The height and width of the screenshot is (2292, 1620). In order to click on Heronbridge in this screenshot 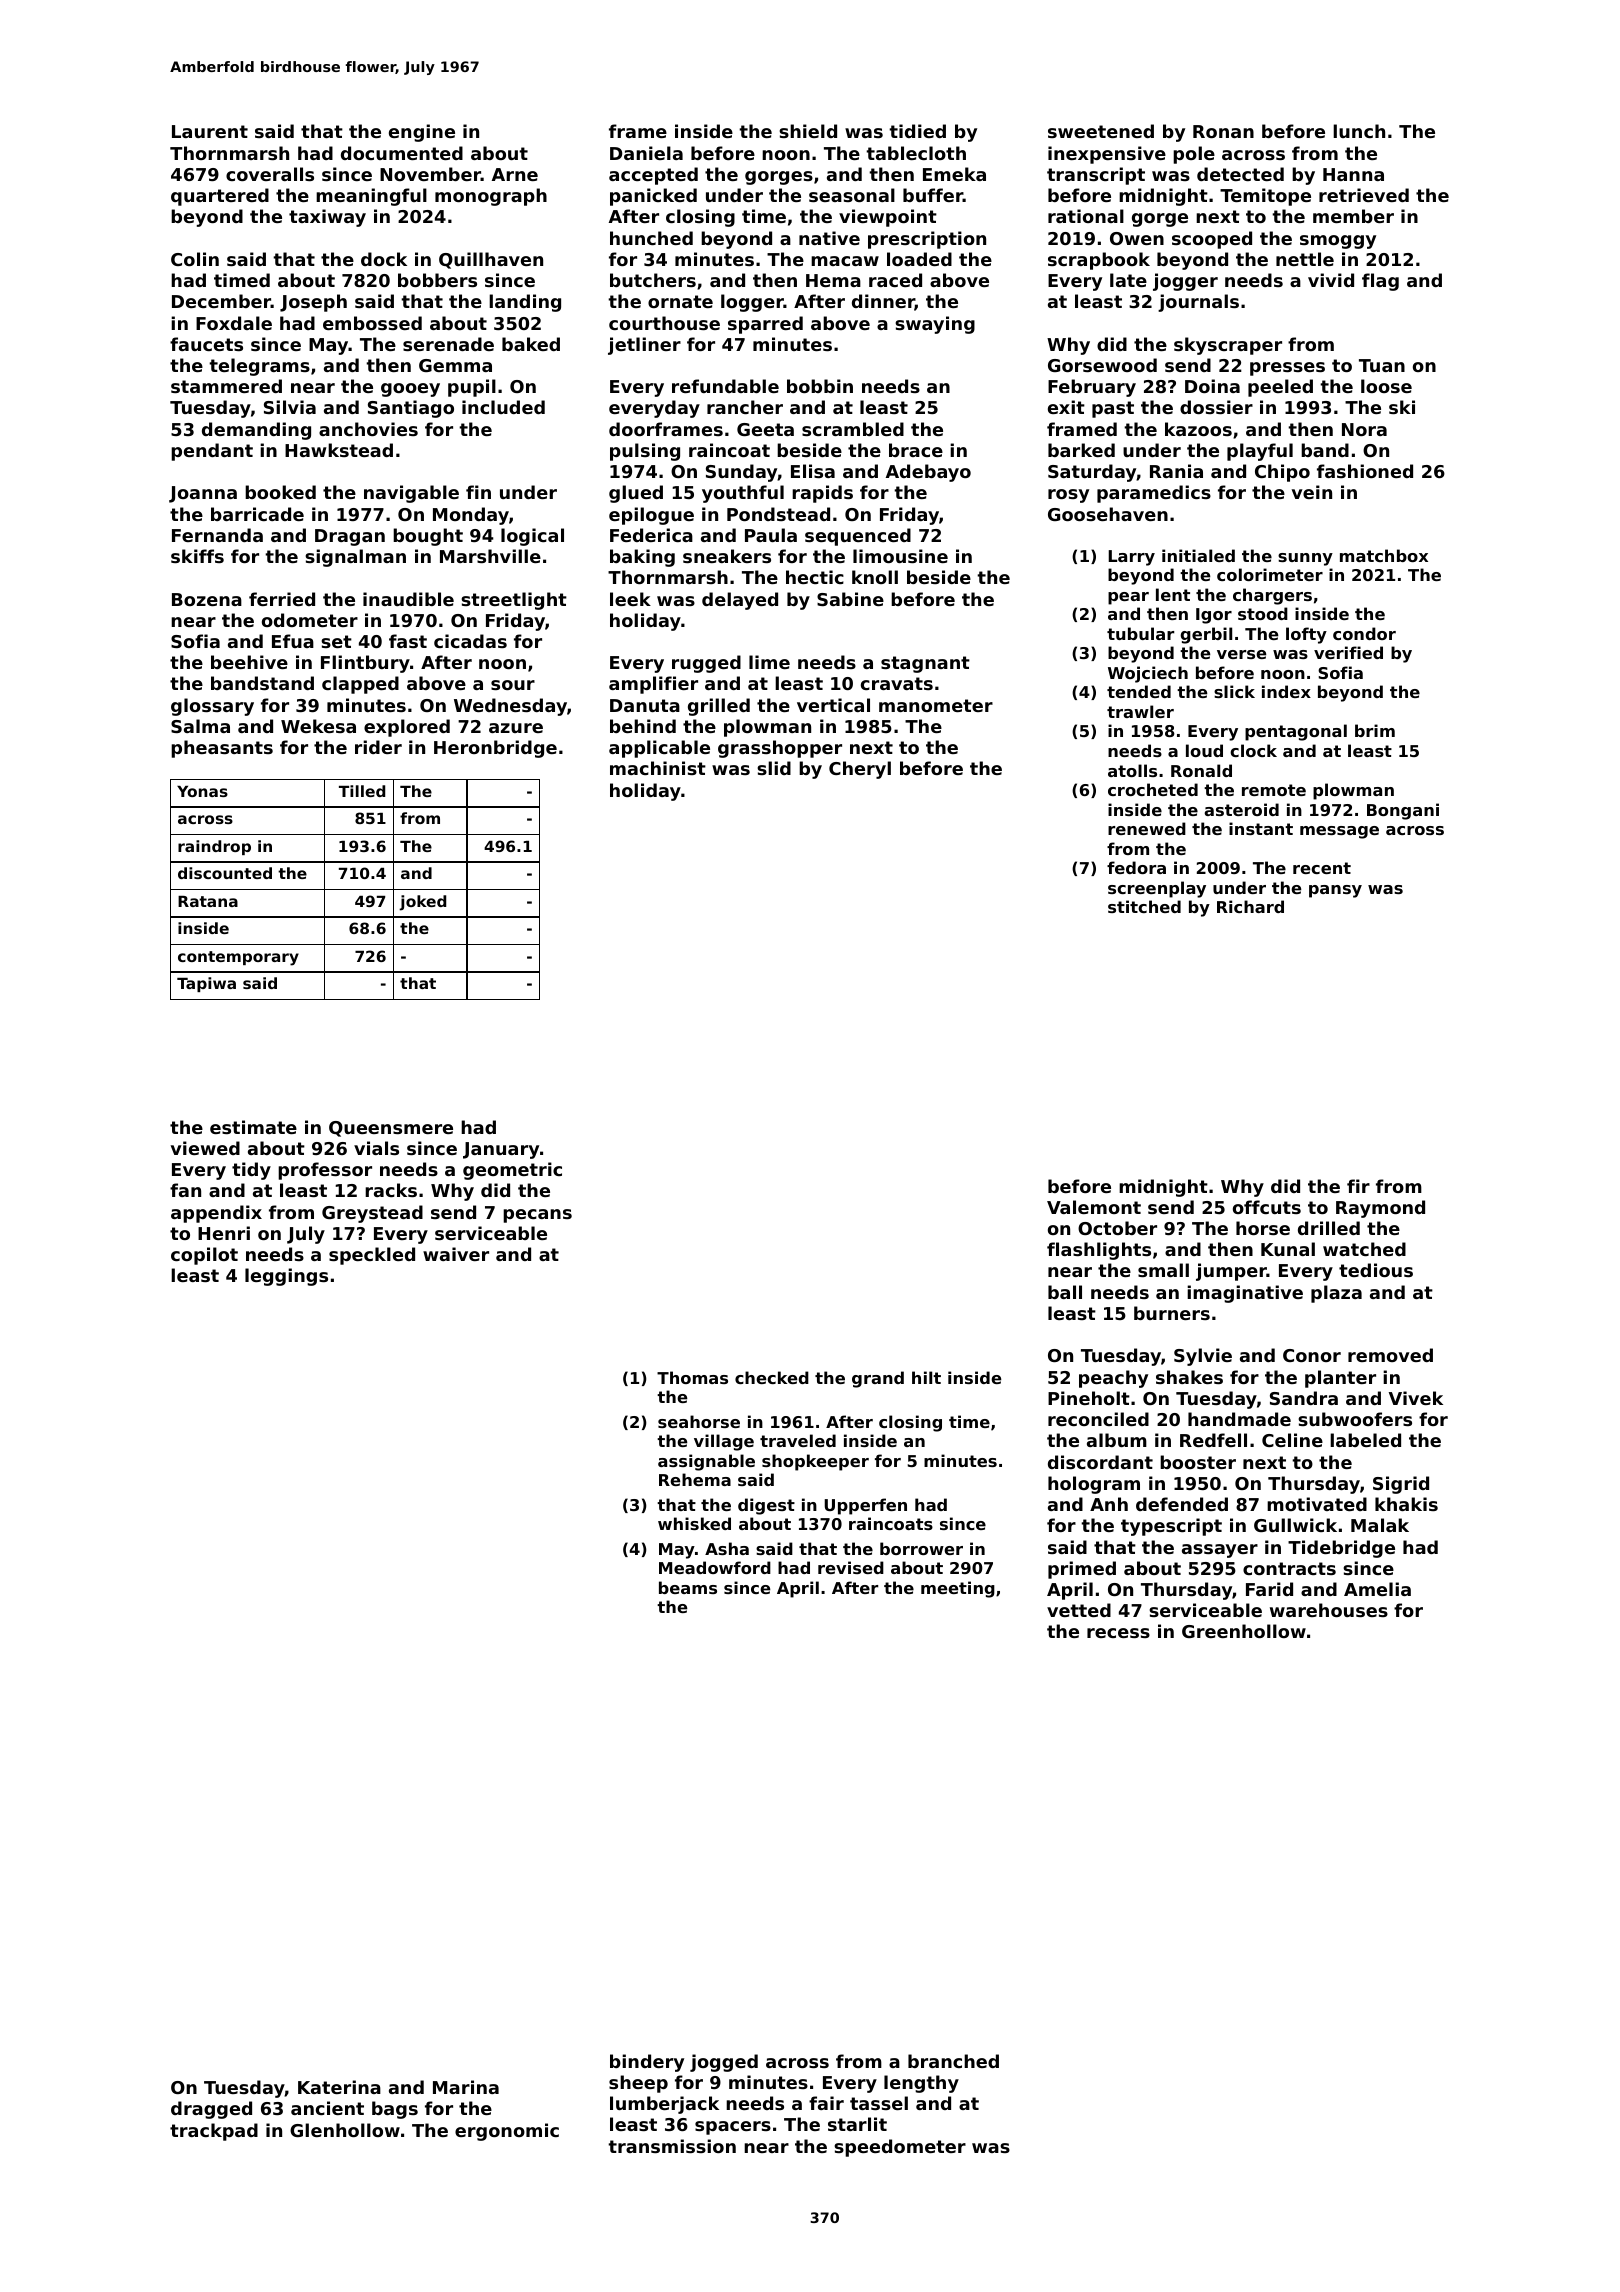, I will do `click(495, 749)`.
